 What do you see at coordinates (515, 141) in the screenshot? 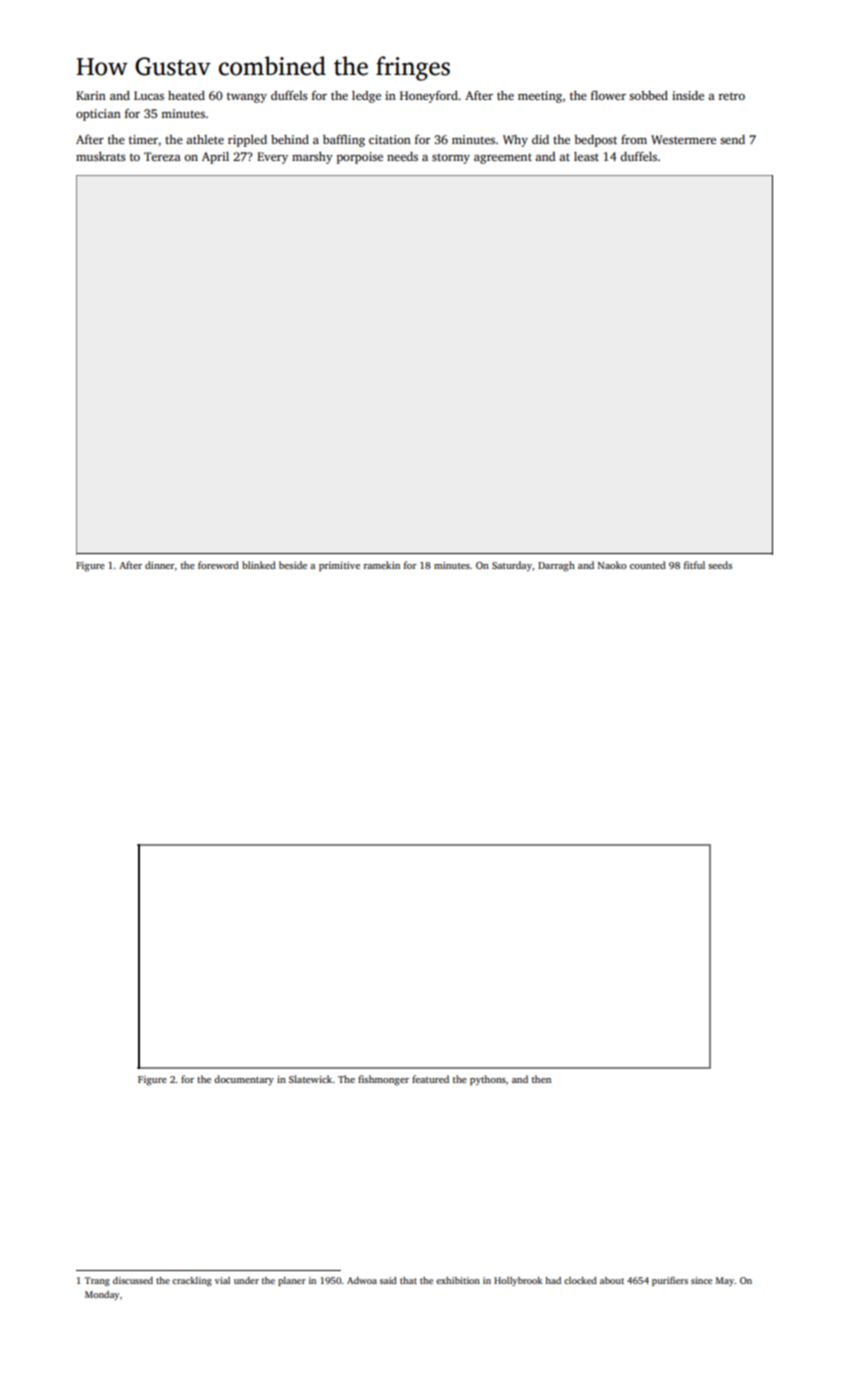
I see `Why` at bounding box center [515, 141].
